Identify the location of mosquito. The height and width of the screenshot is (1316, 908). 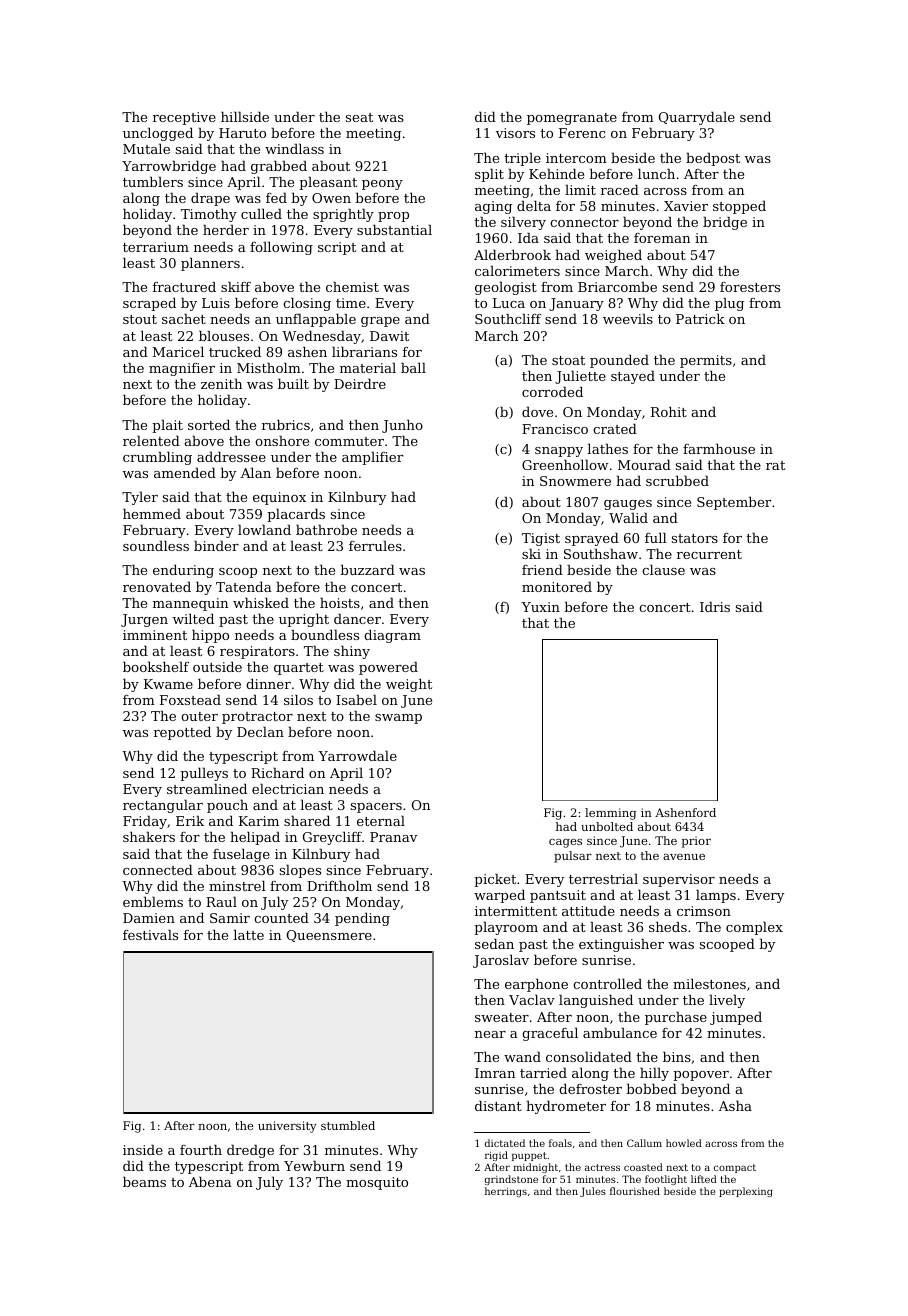
(377, 1183).
